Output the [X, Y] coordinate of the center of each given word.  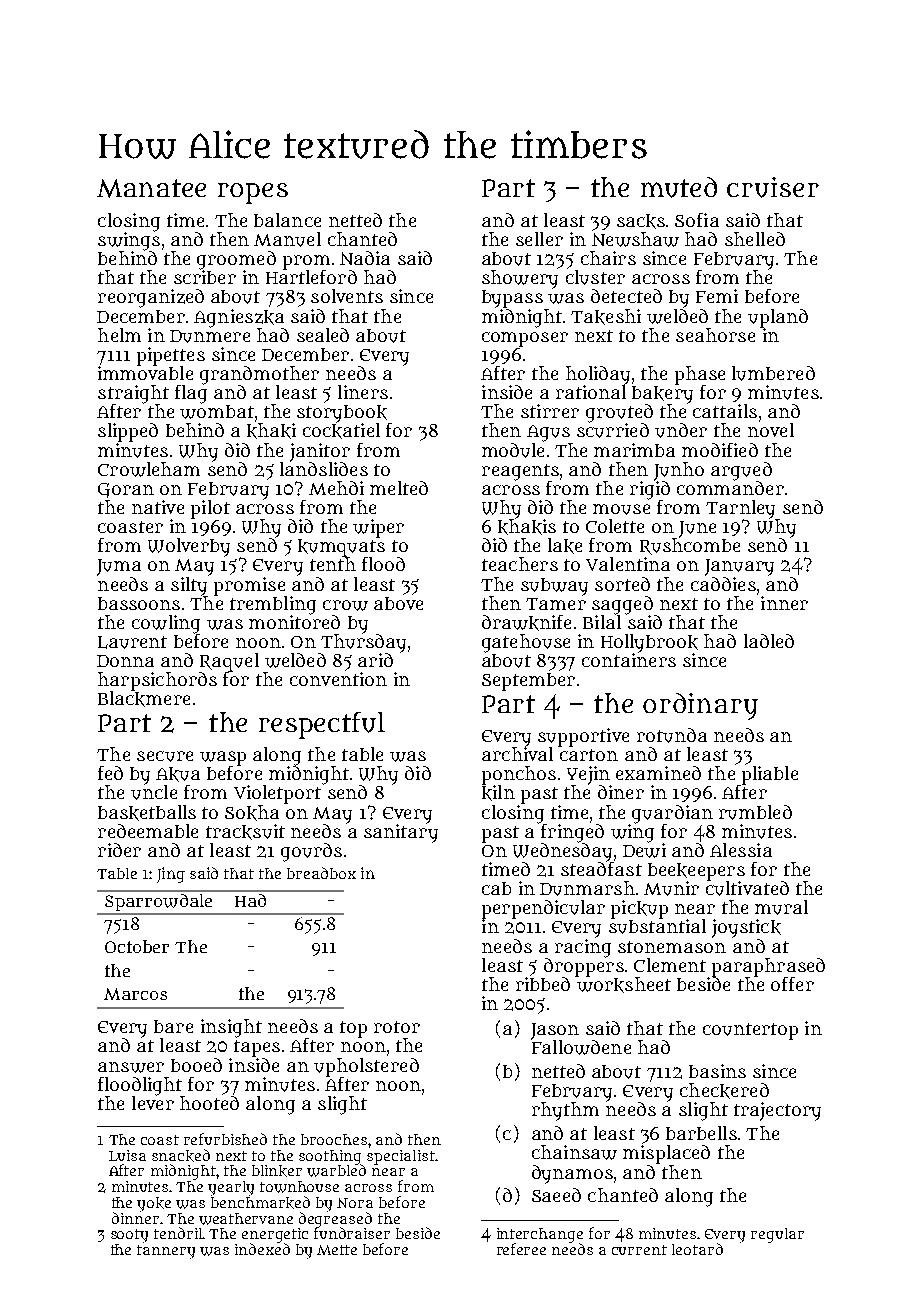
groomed [236, 260]
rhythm [565, 1111]
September [528, 682]
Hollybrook [649, 643]
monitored [294, 621]
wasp [223, 758]
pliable [770, 775]
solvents [347, 296]
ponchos [519, 775]
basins [717, 1071]
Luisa [127, 1155]
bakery [662, 395]
